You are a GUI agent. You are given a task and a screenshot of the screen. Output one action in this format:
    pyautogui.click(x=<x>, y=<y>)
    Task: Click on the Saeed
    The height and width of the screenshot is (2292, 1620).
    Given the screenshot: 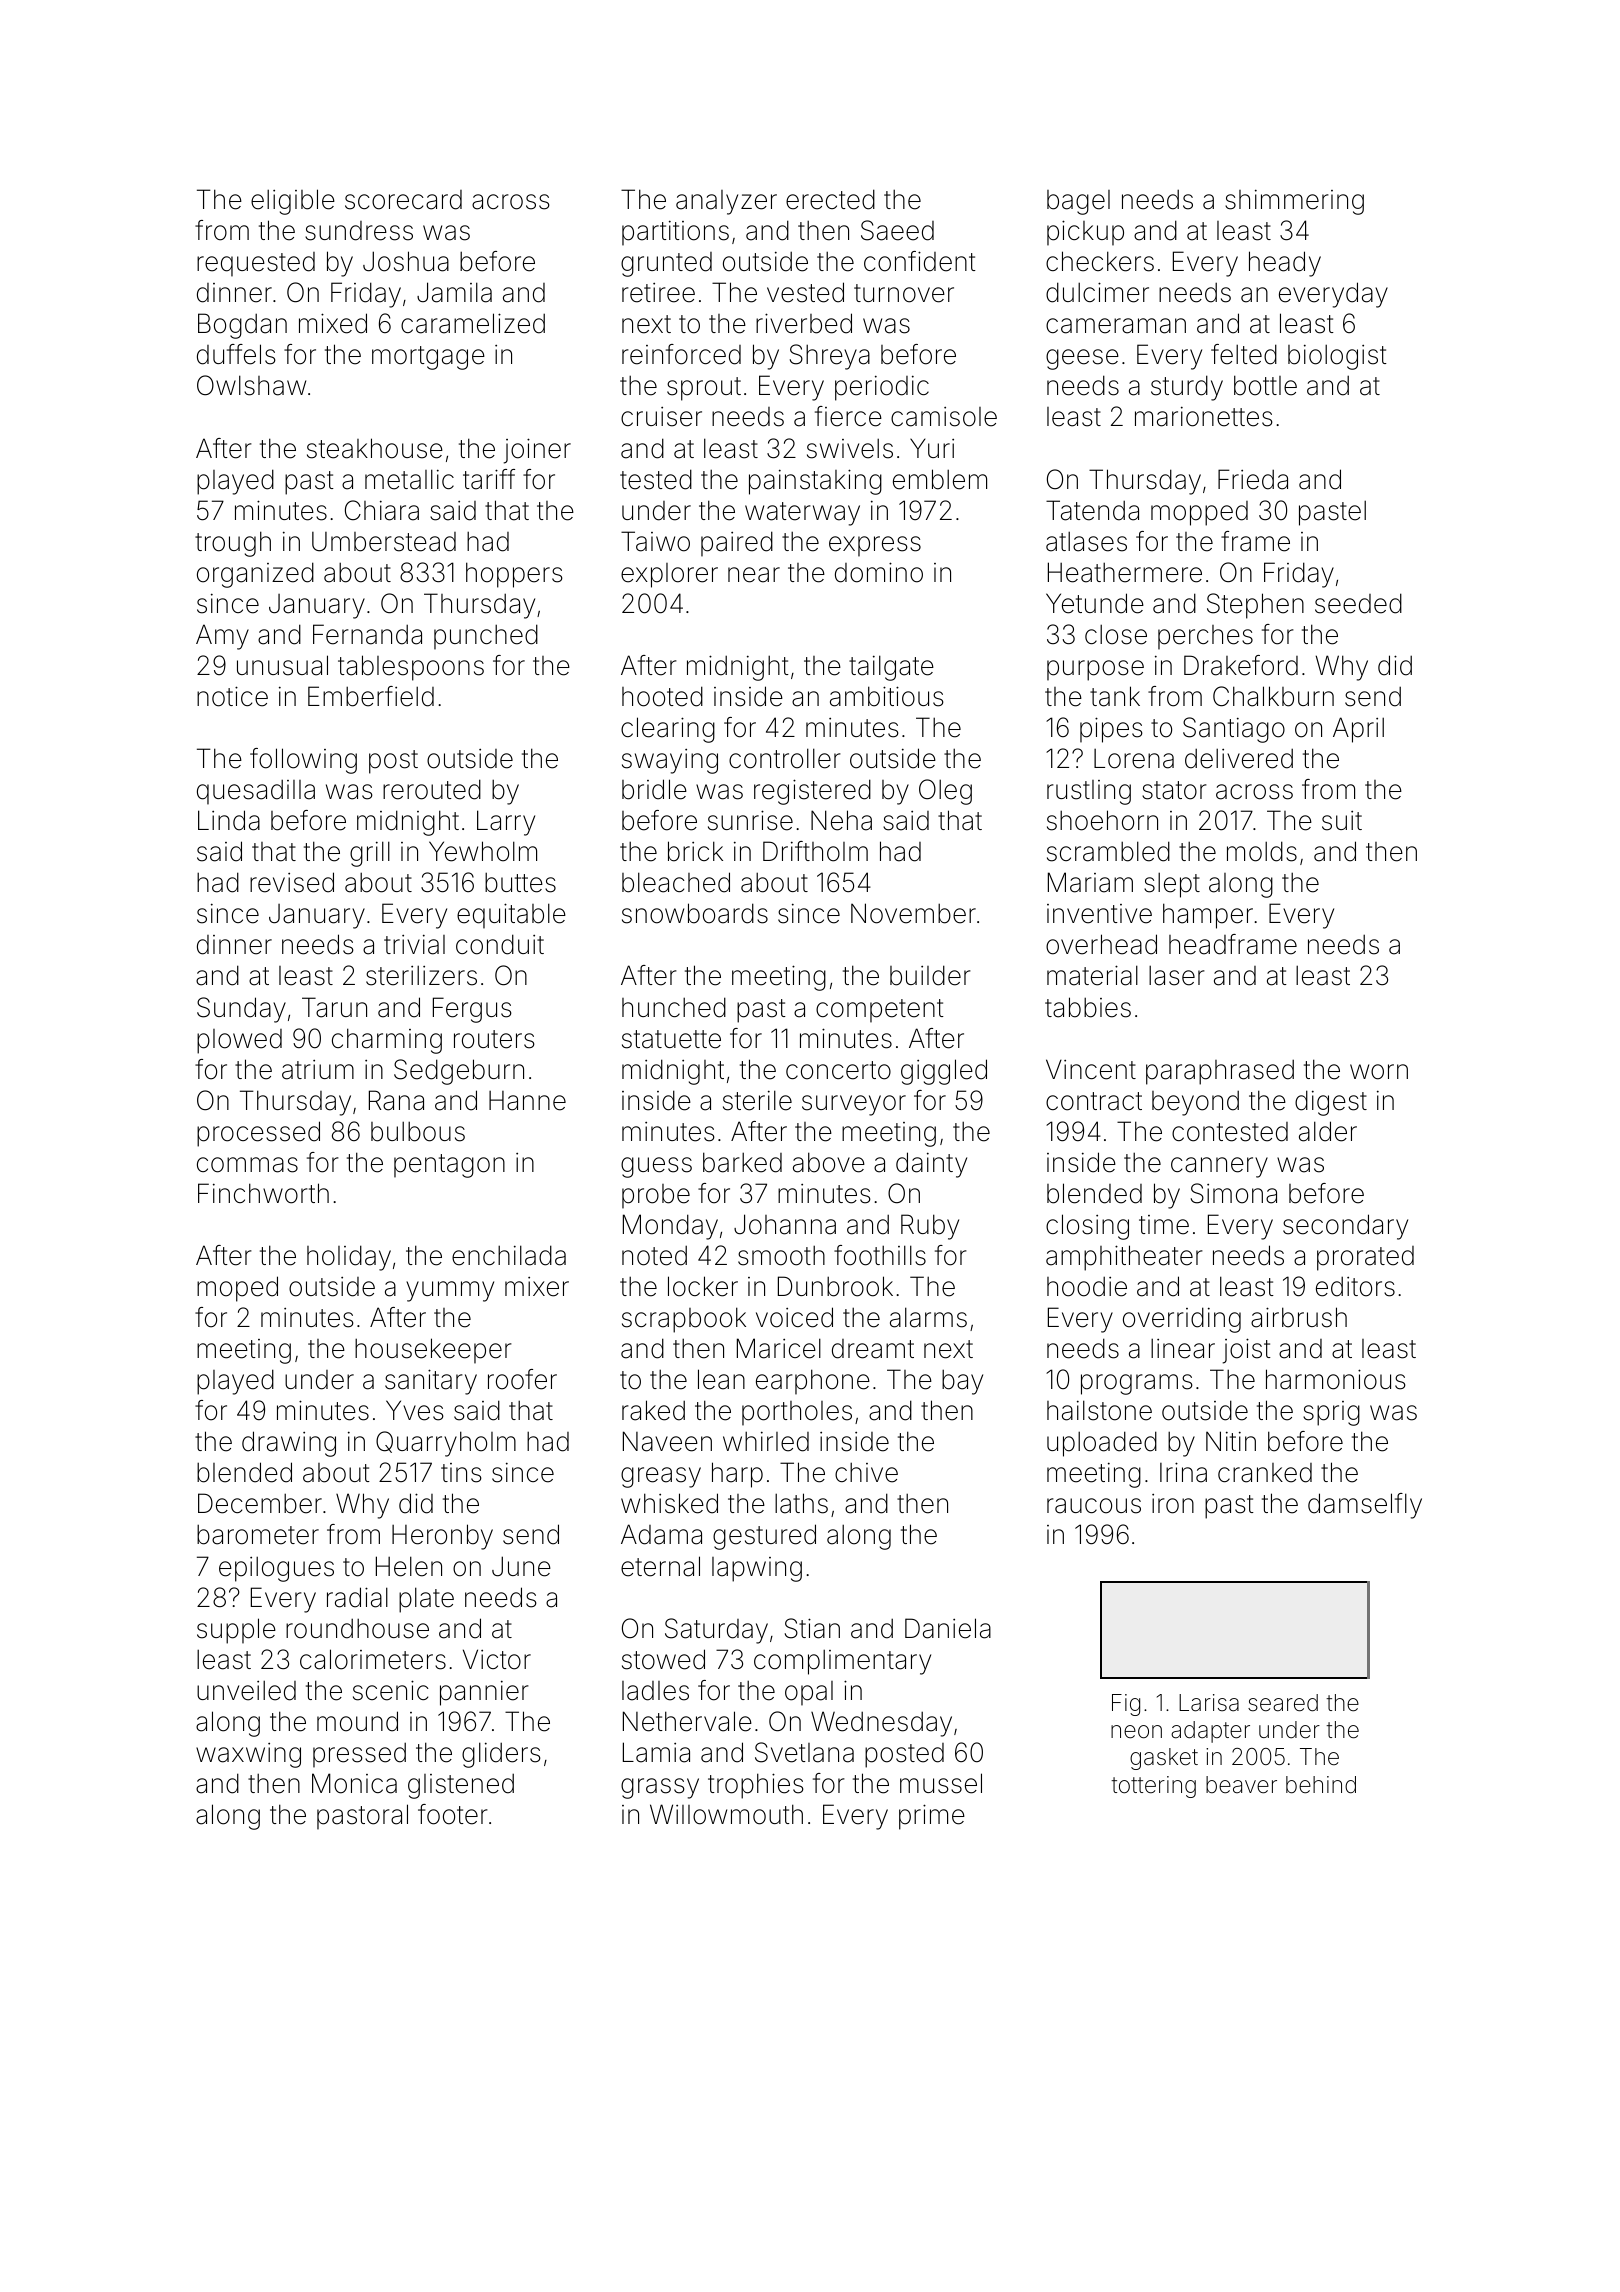 What is the action you would take?
    pyautogui.click(x=897, y=230)
